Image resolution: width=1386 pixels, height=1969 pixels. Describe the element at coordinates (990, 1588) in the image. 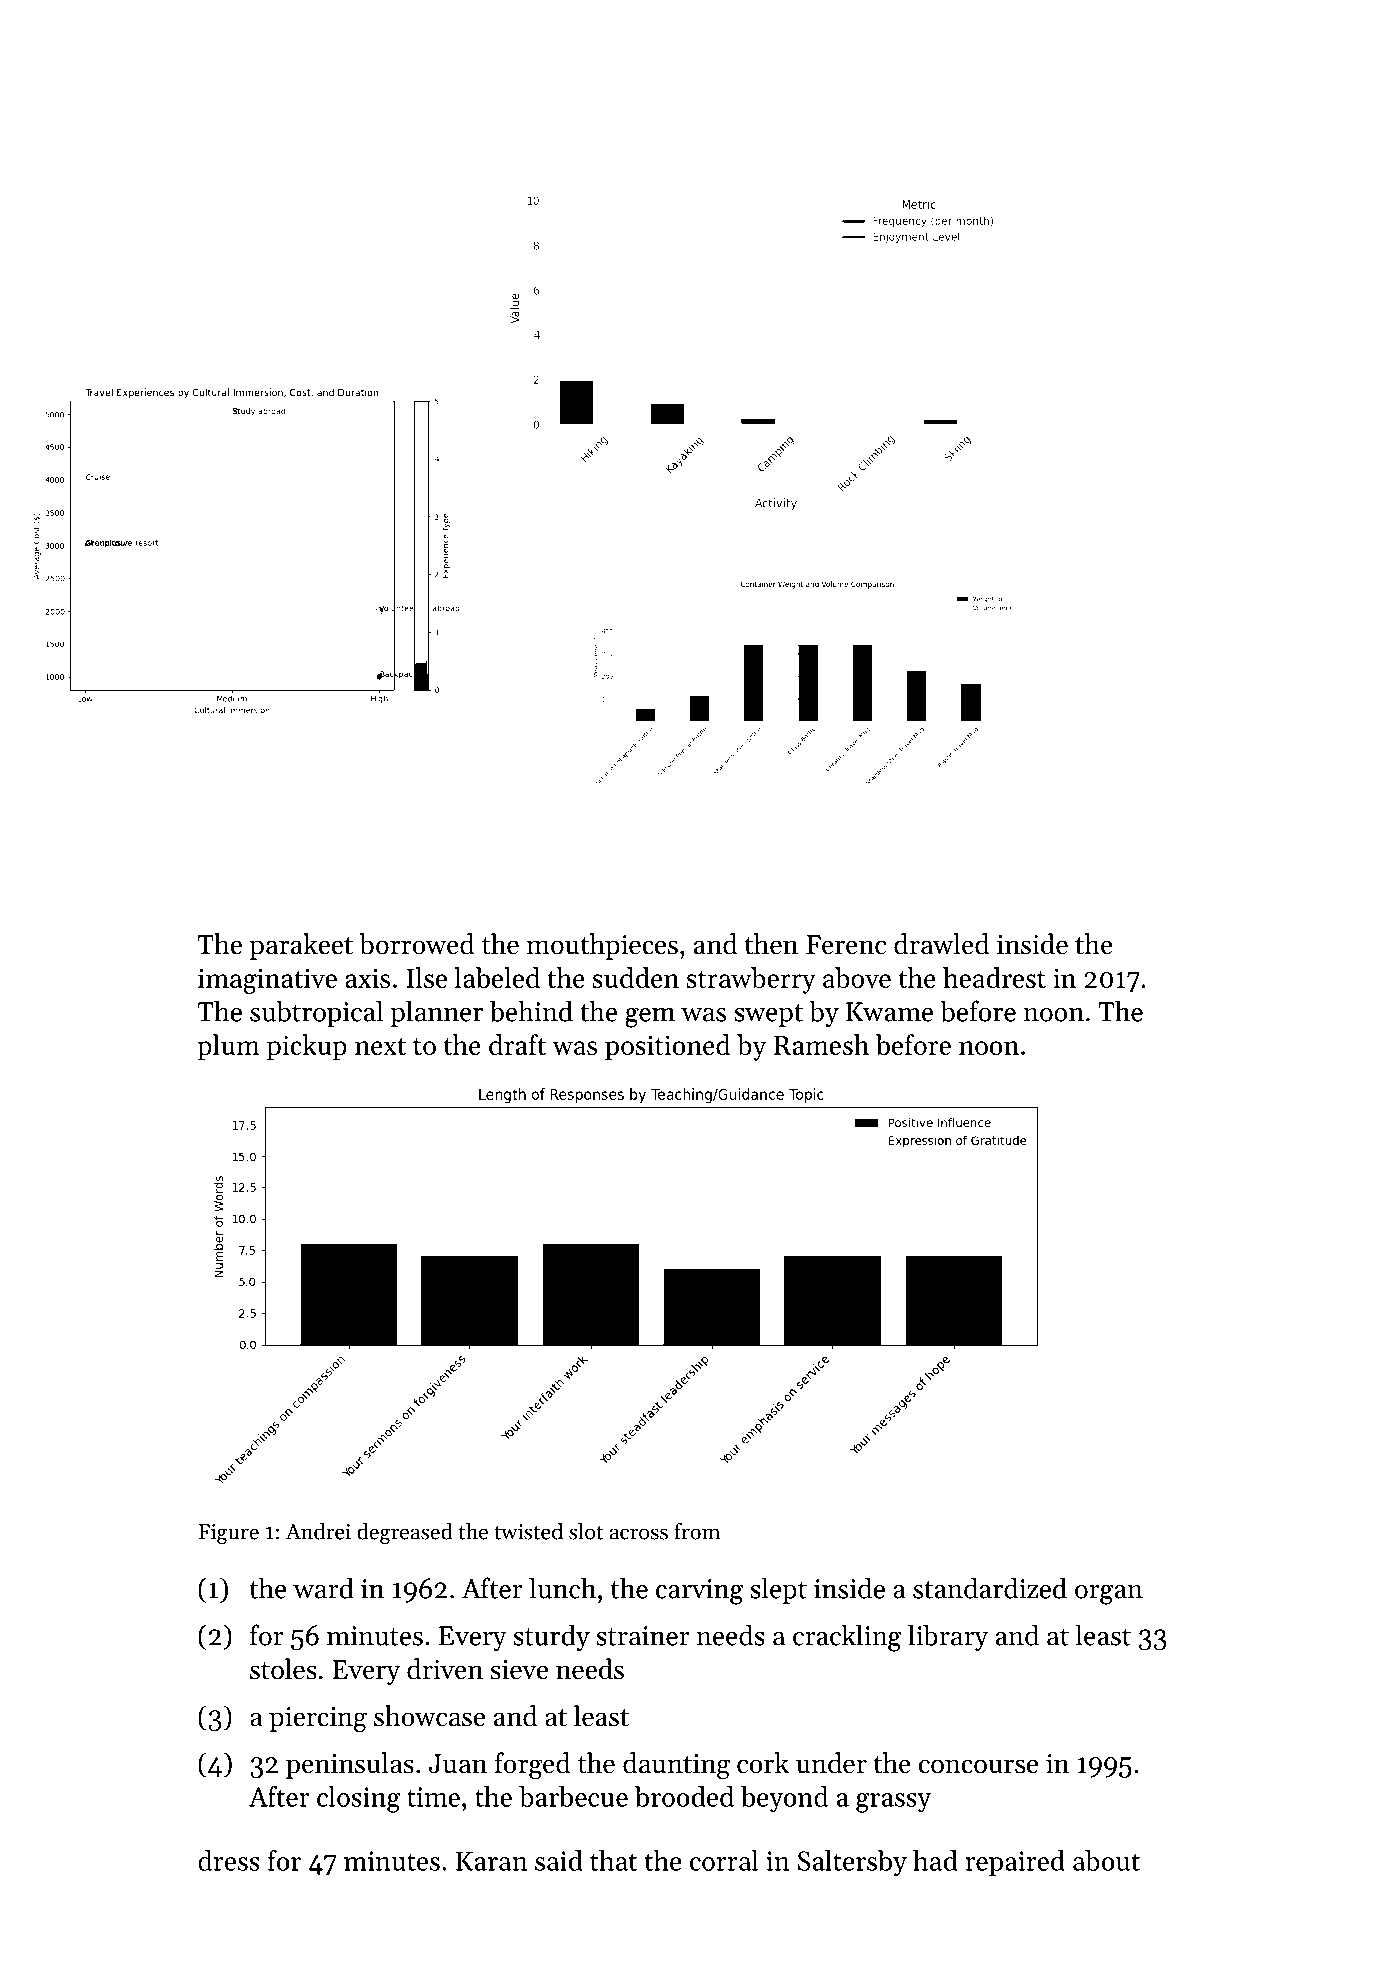

I see `standardized` at that location.
